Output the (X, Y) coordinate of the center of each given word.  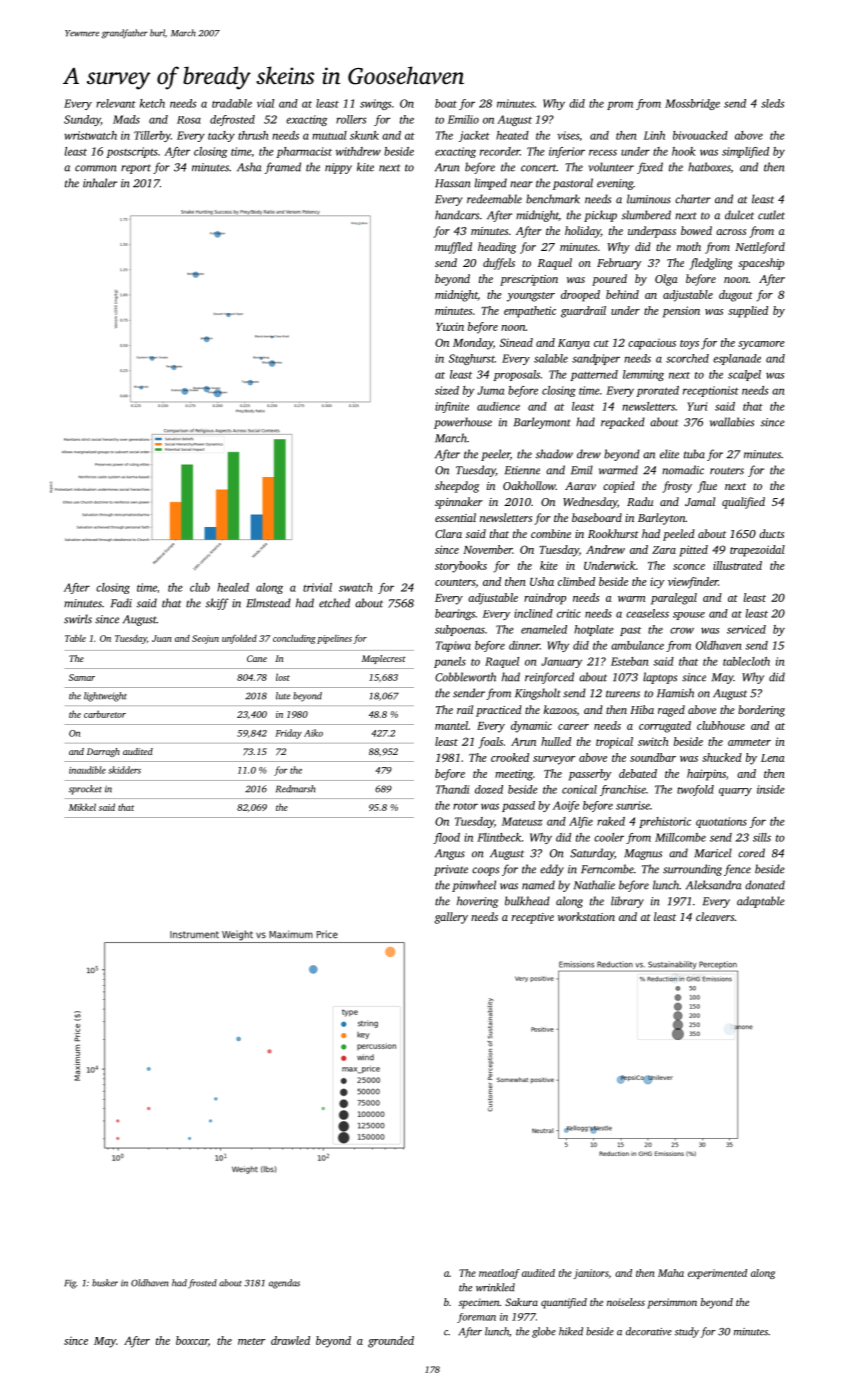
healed (233, 587)
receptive (533, 918)
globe (544, 1332)
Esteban (630, 661)
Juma (490, 390)
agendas (284, 1284)
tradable (232, 103)
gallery (451, 918)
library (627, 902)
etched (334, 603)
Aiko (313, 733)
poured (609, 280)
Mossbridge (692, 104)
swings (375, 104)
